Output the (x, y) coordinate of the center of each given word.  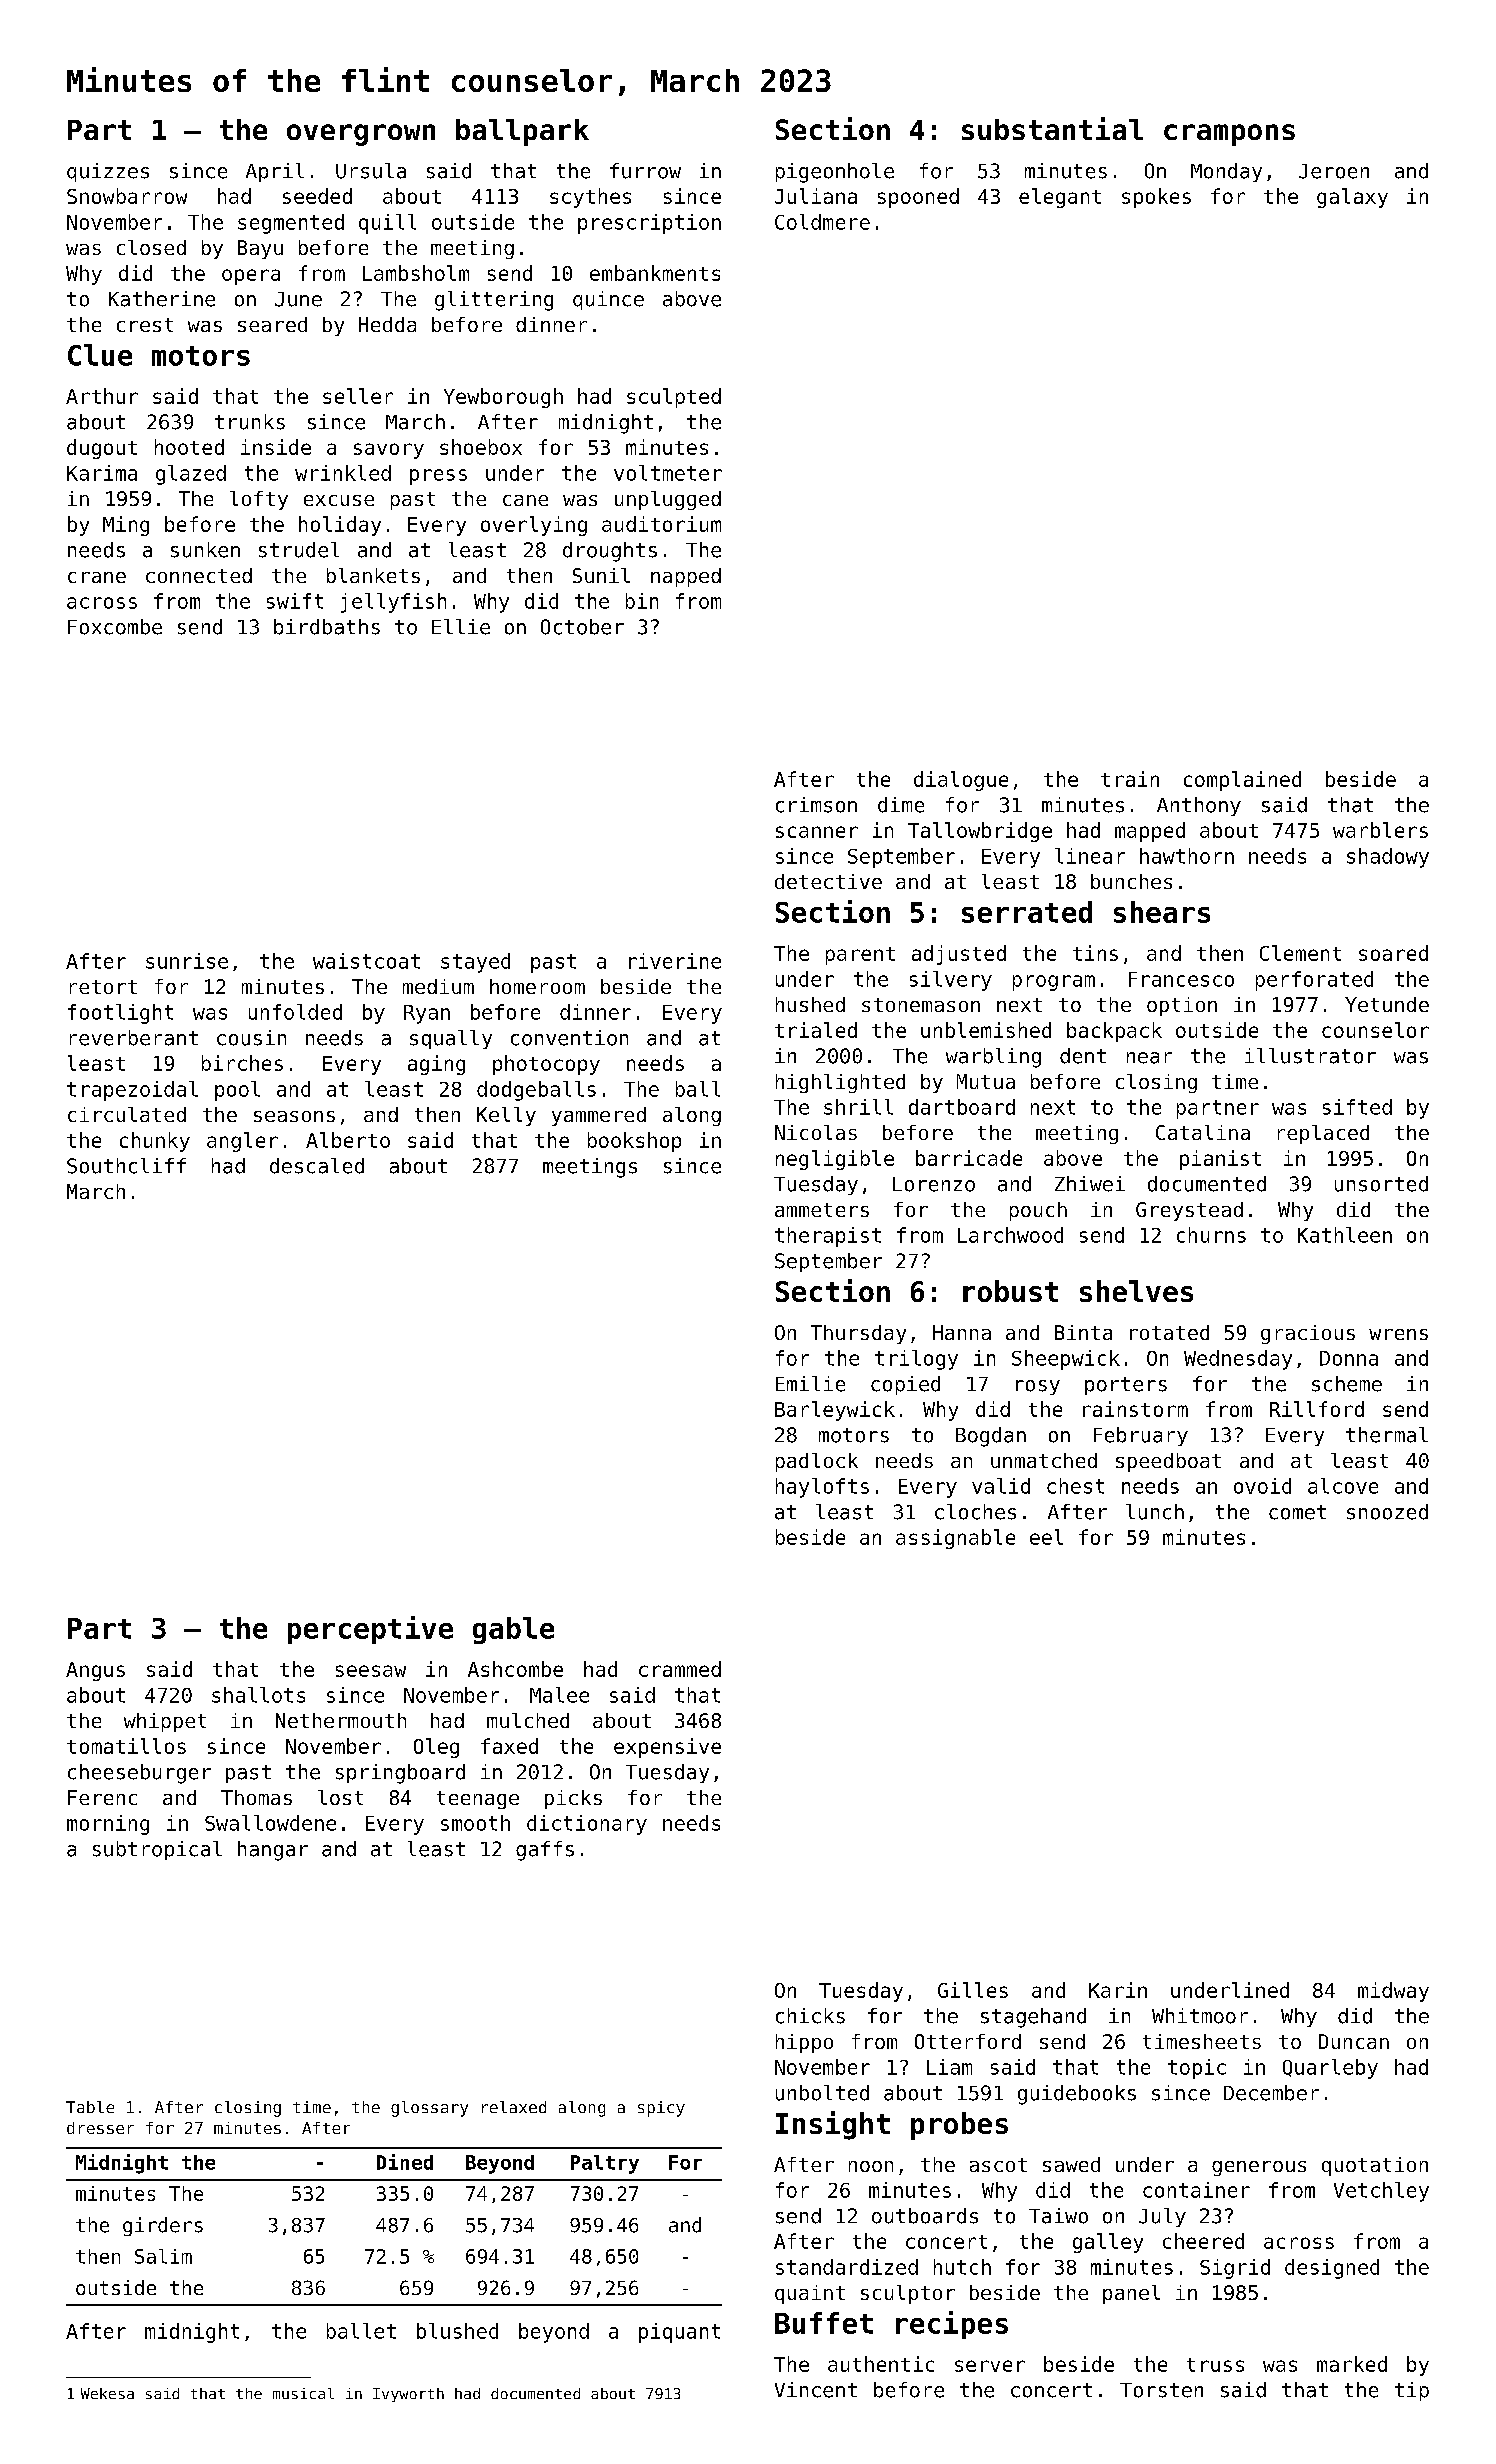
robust (1010, 1291)
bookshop (634, 1142)
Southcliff (126, 1166)
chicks (810, 2016)
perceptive (370, 1630)
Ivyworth (408, 2395)
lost (340, 1797)
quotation (1375, 2166)
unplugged (668, 500)
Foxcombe (115, 627)
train (1130, 779)
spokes (1156, 198)
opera (251, 277)
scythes (590, 198)
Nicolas (816, 1132)
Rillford (1317, 1409)
